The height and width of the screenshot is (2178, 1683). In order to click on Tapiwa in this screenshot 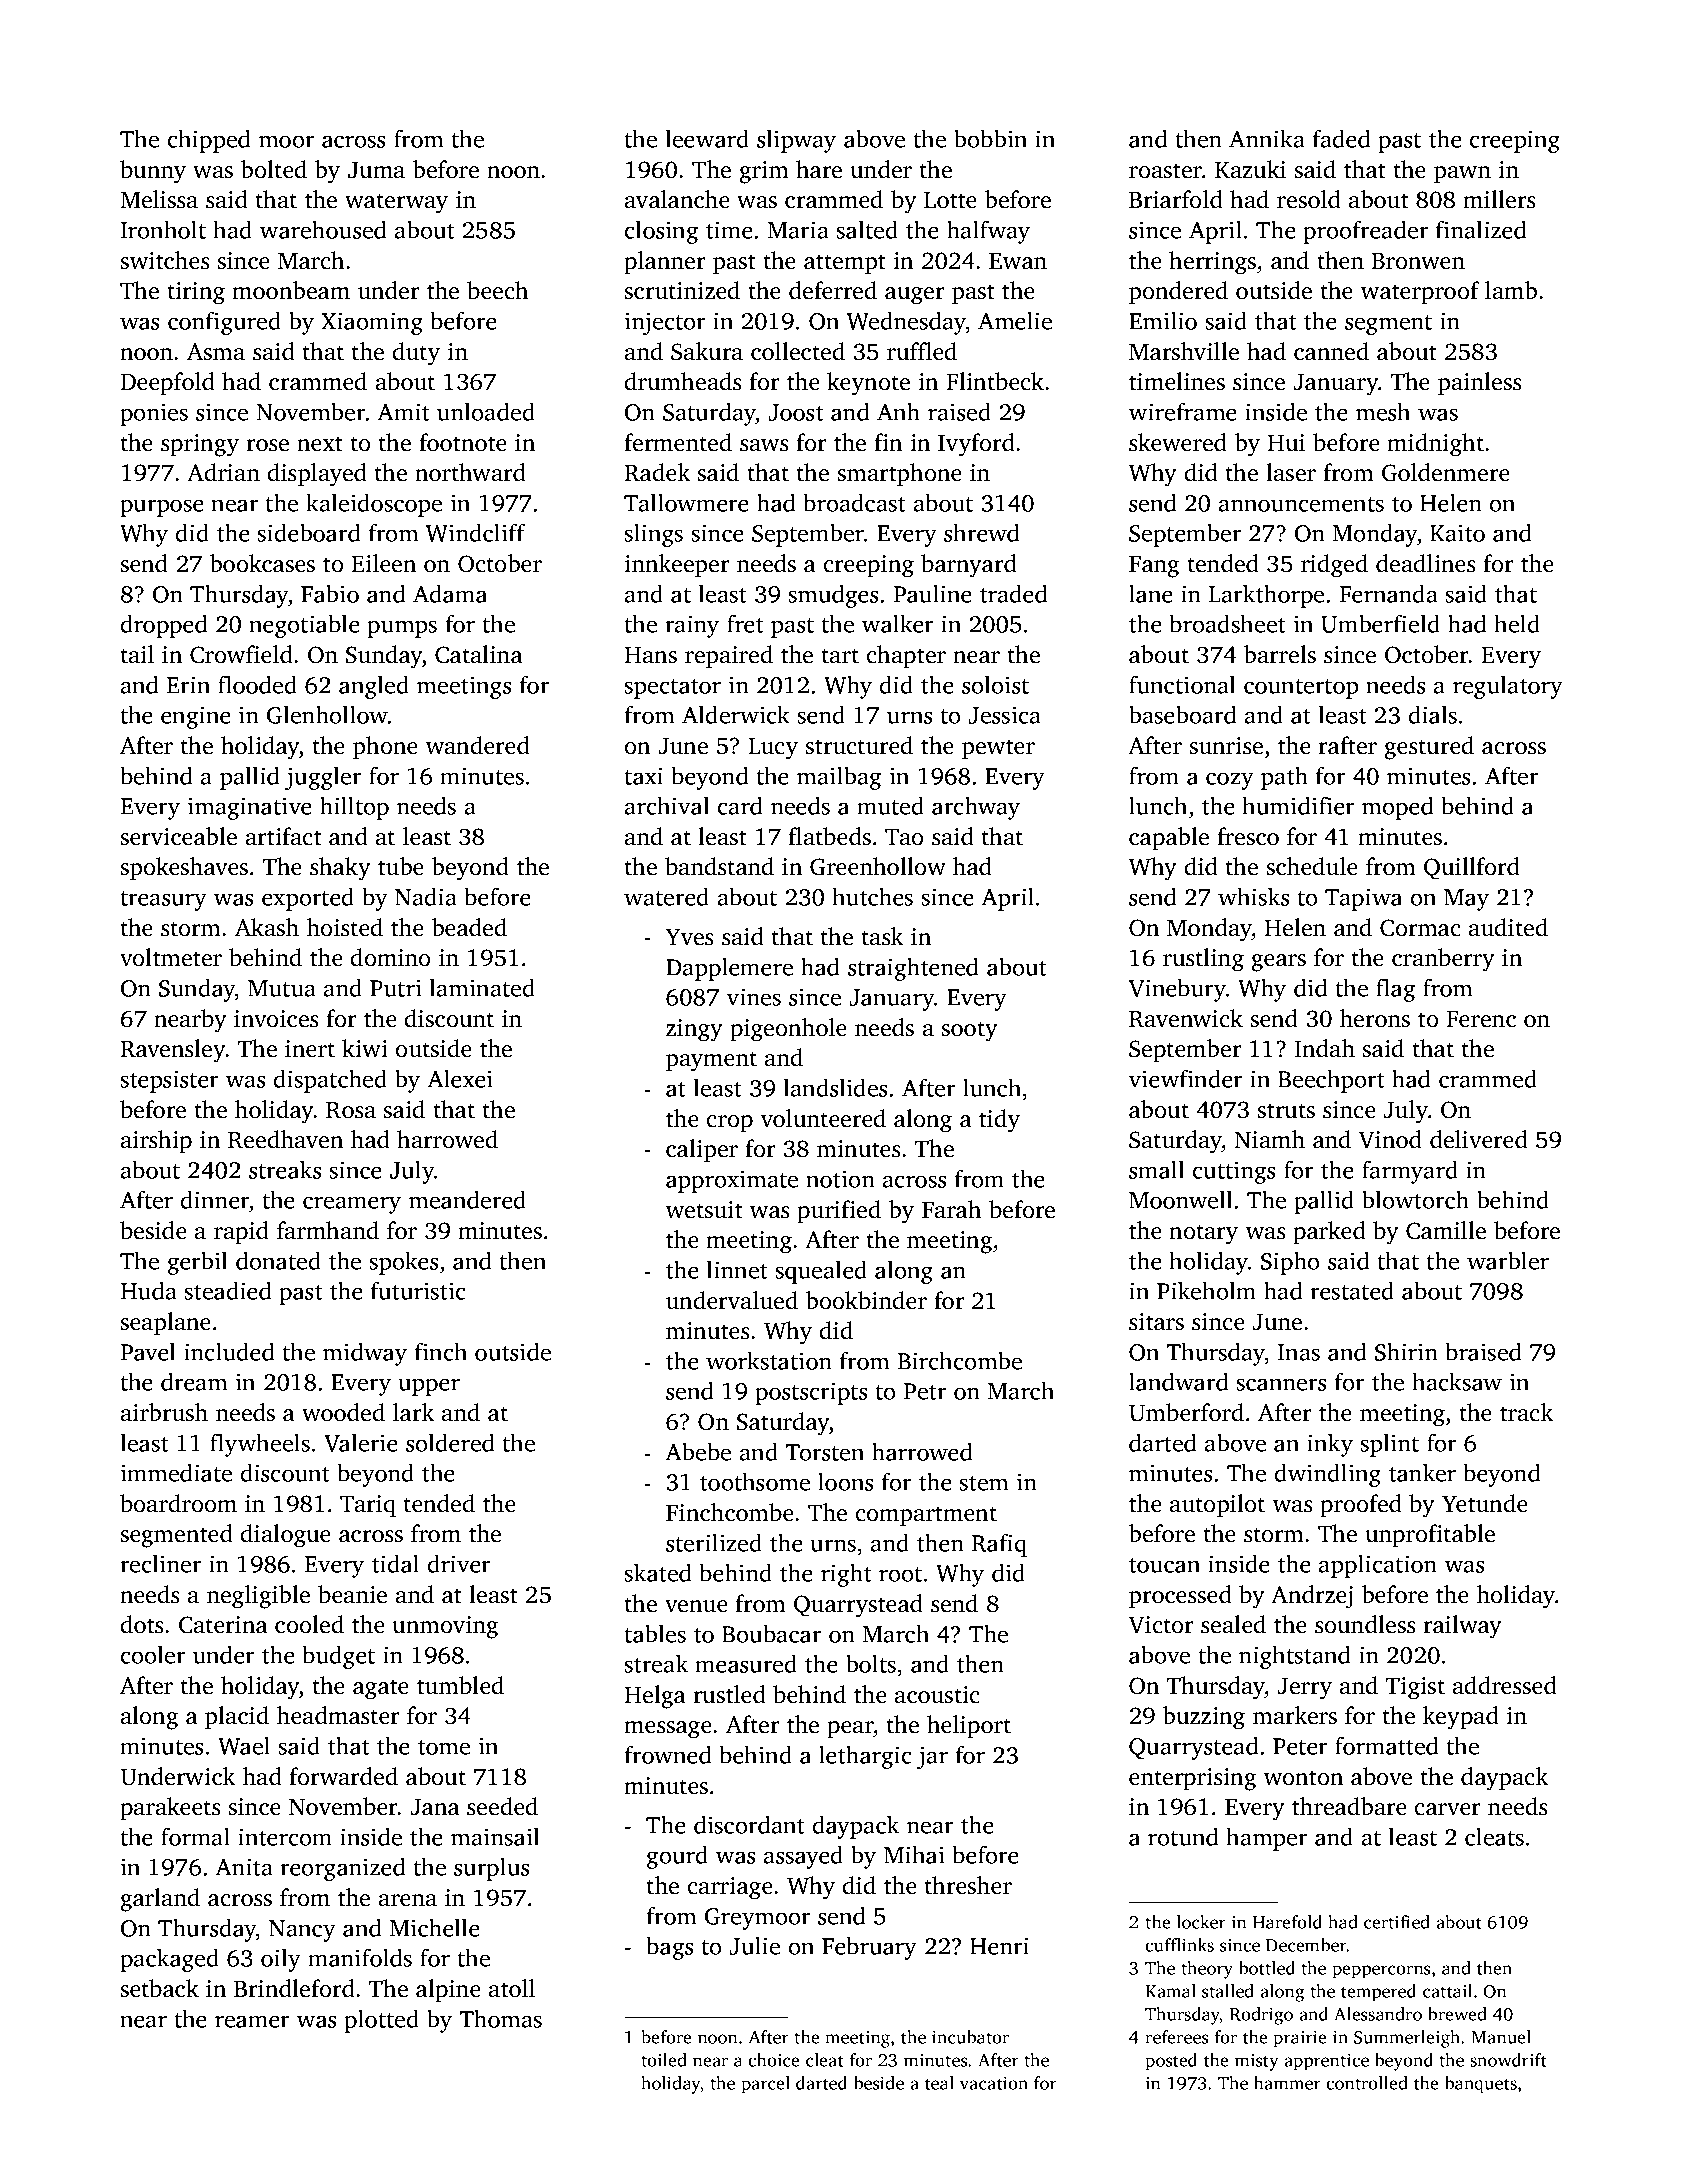, I will do `click(1363, 899)`.
